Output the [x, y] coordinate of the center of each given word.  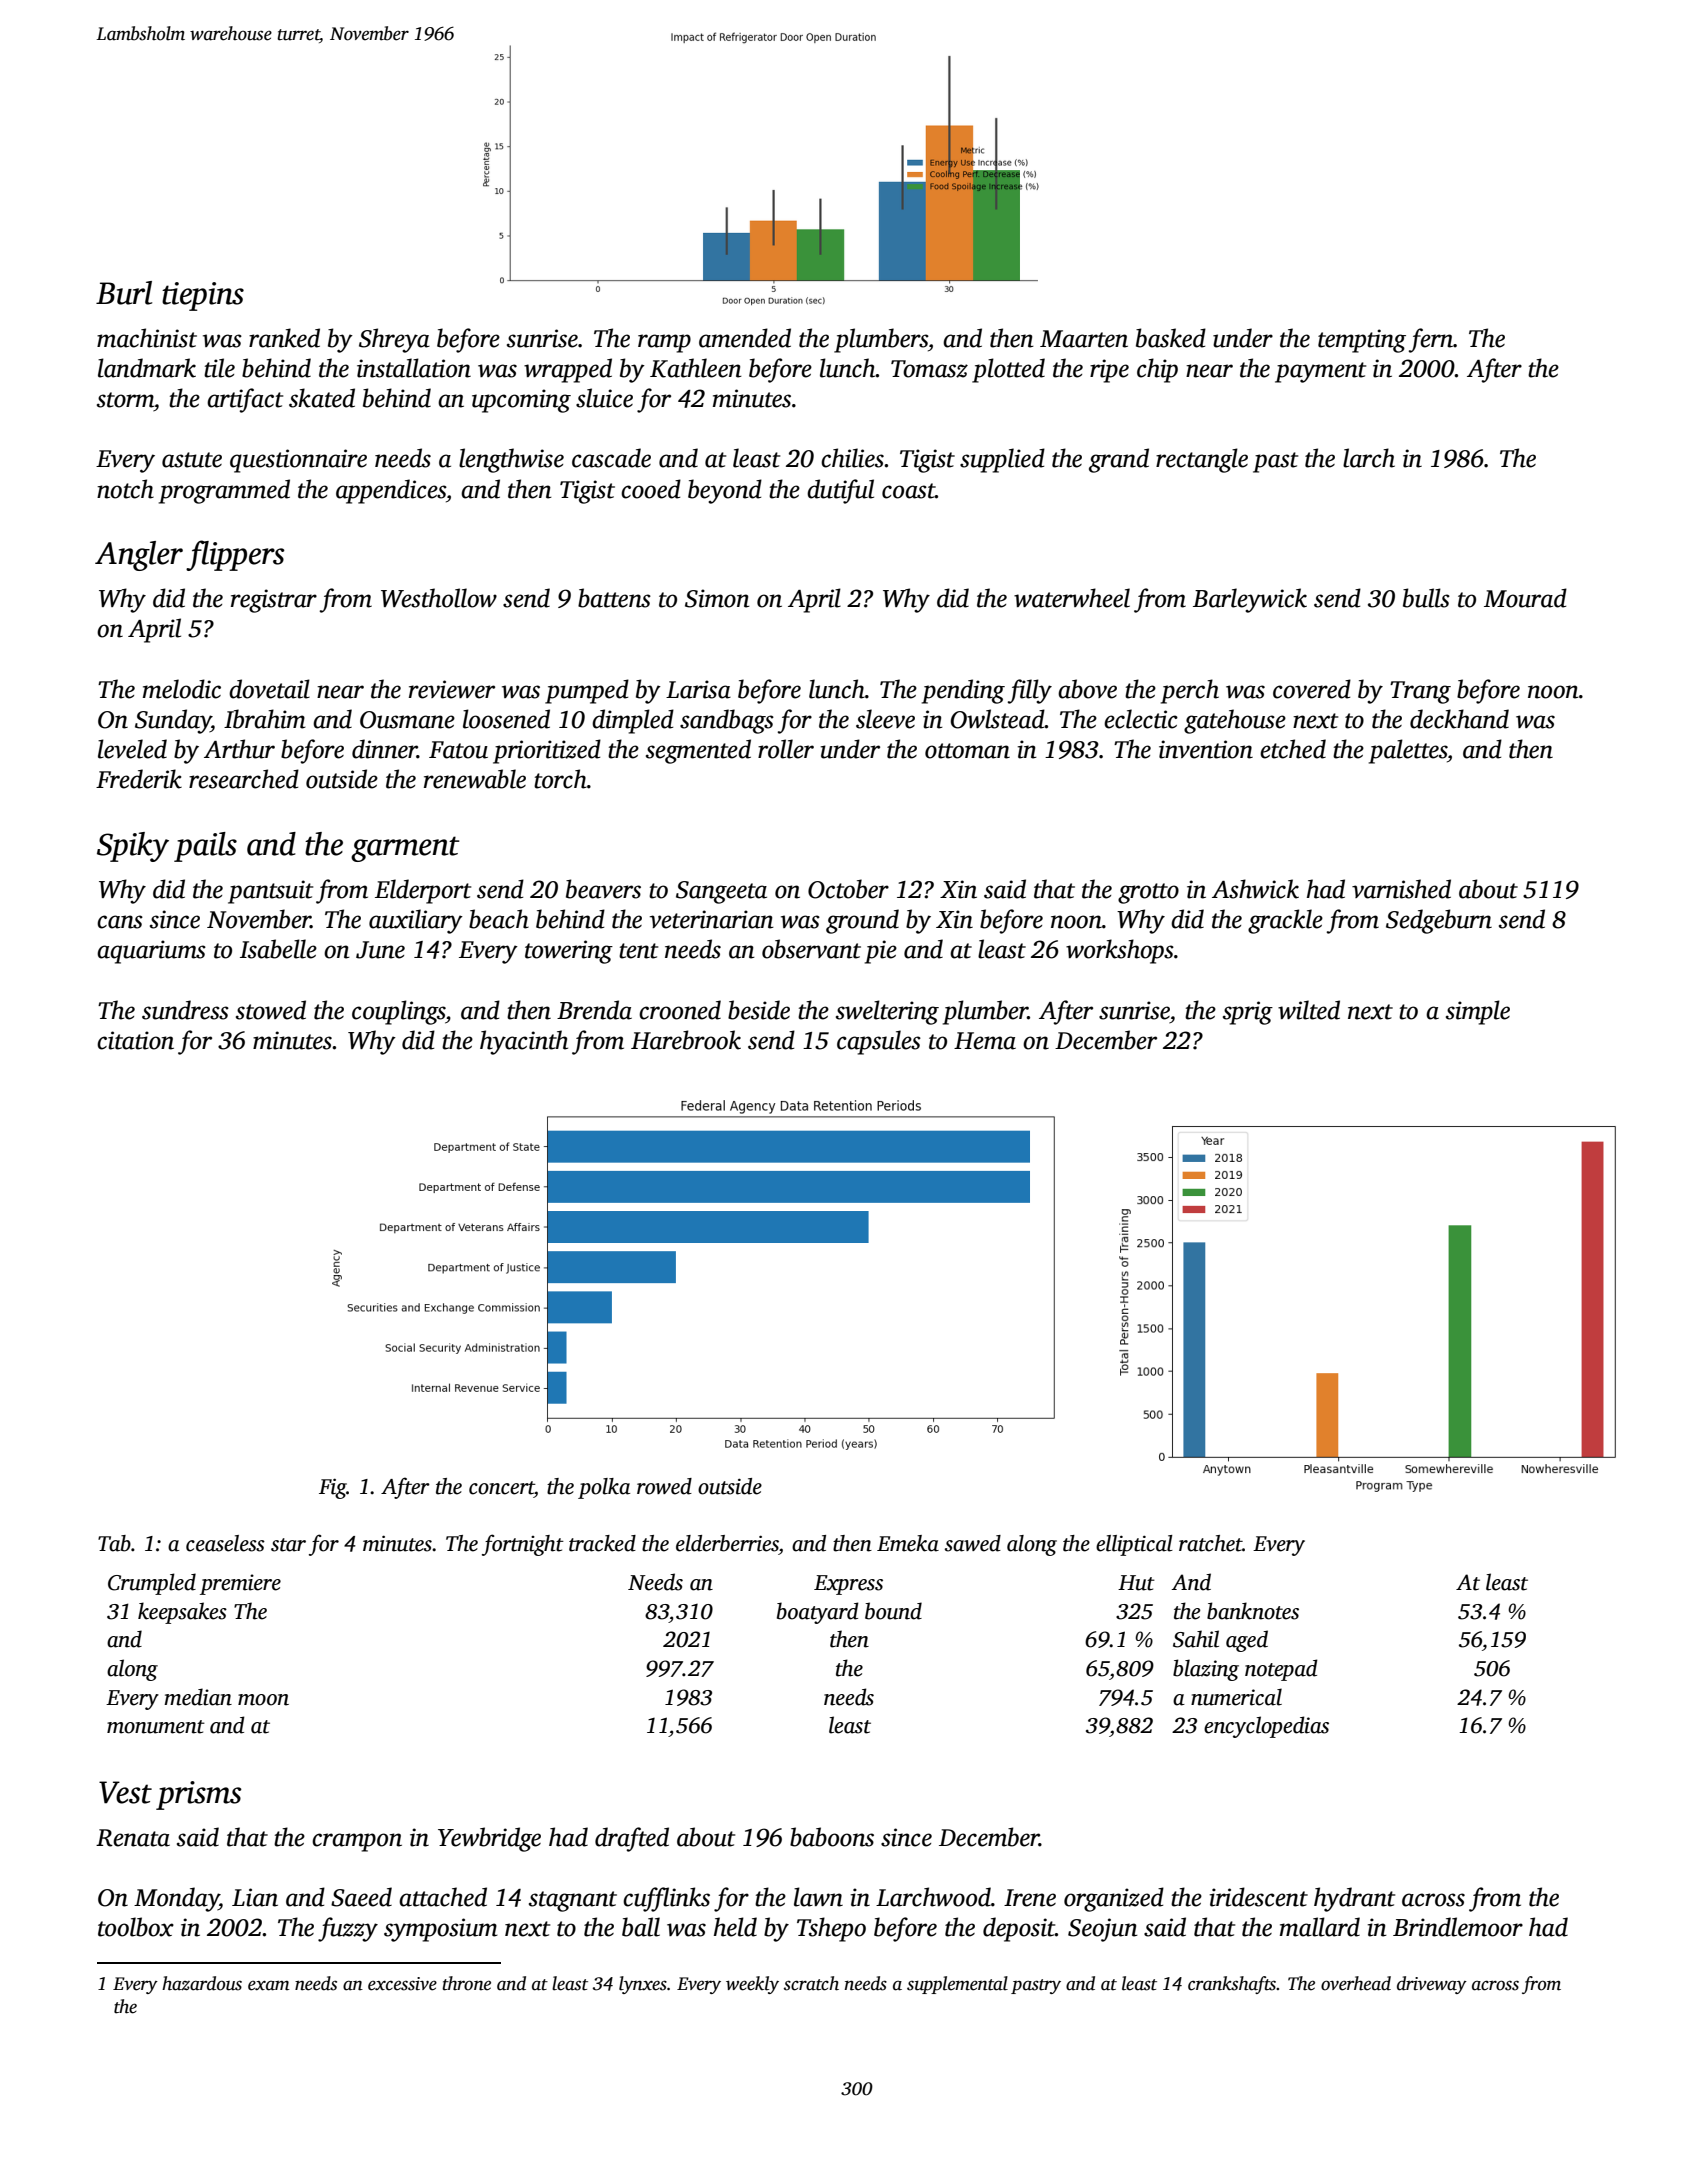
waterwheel [1072, 598]
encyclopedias [1266, 1727]
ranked [284, 338]
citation [135, 1040]
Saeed [361, 1897]
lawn [818, 1897]
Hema [985, 1041]
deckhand [1459, 719]
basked [1171, 338]
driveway [1432, 1985]
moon [263, 1700]
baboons [832, 1837]
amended [745, 338]
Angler [139, 556]
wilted [1309, 1010]
